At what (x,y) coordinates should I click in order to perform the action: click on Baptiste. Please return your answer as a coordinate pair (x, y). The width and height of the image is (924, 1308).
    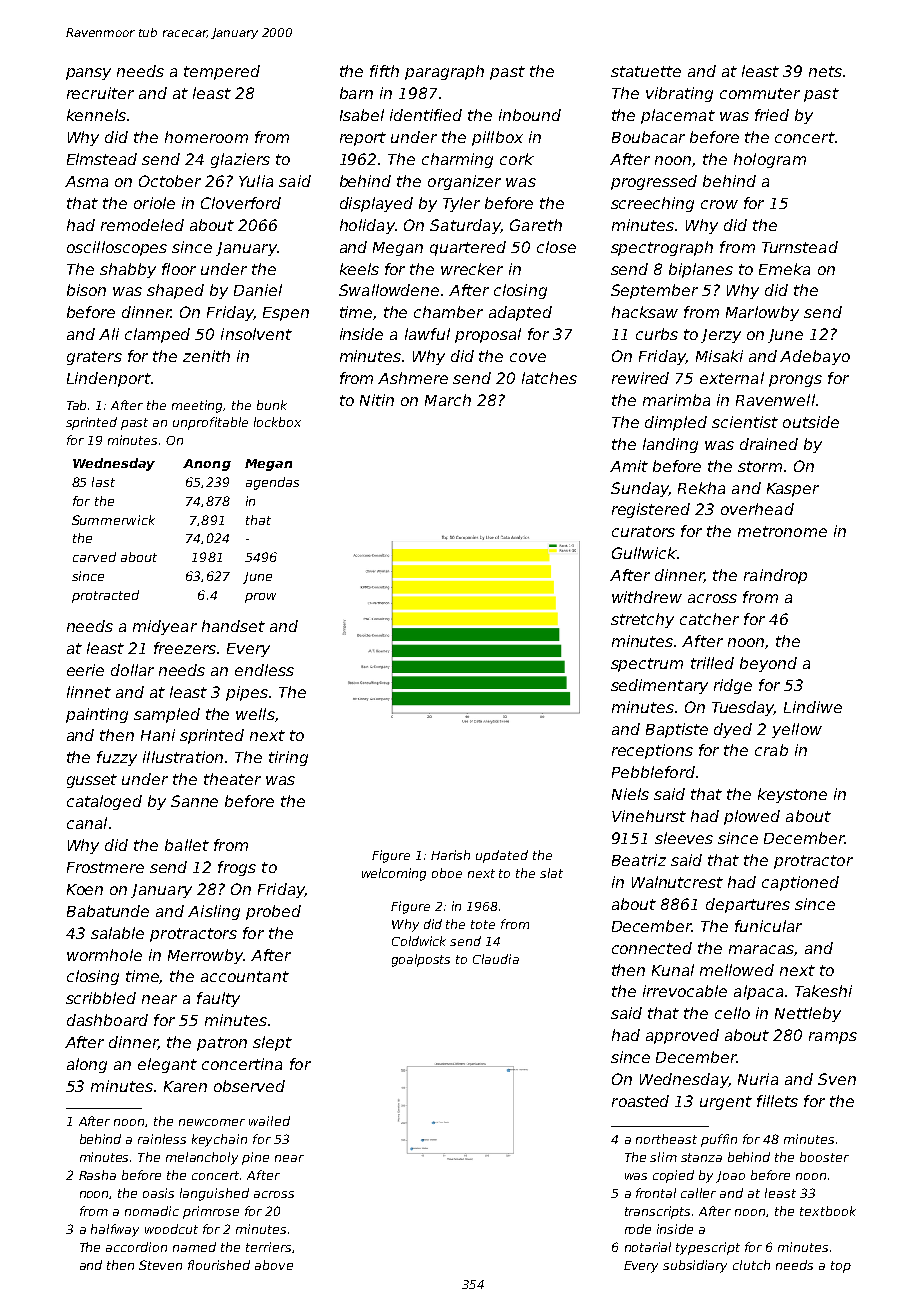
    Looking at the image, I should click on (677, 730).
